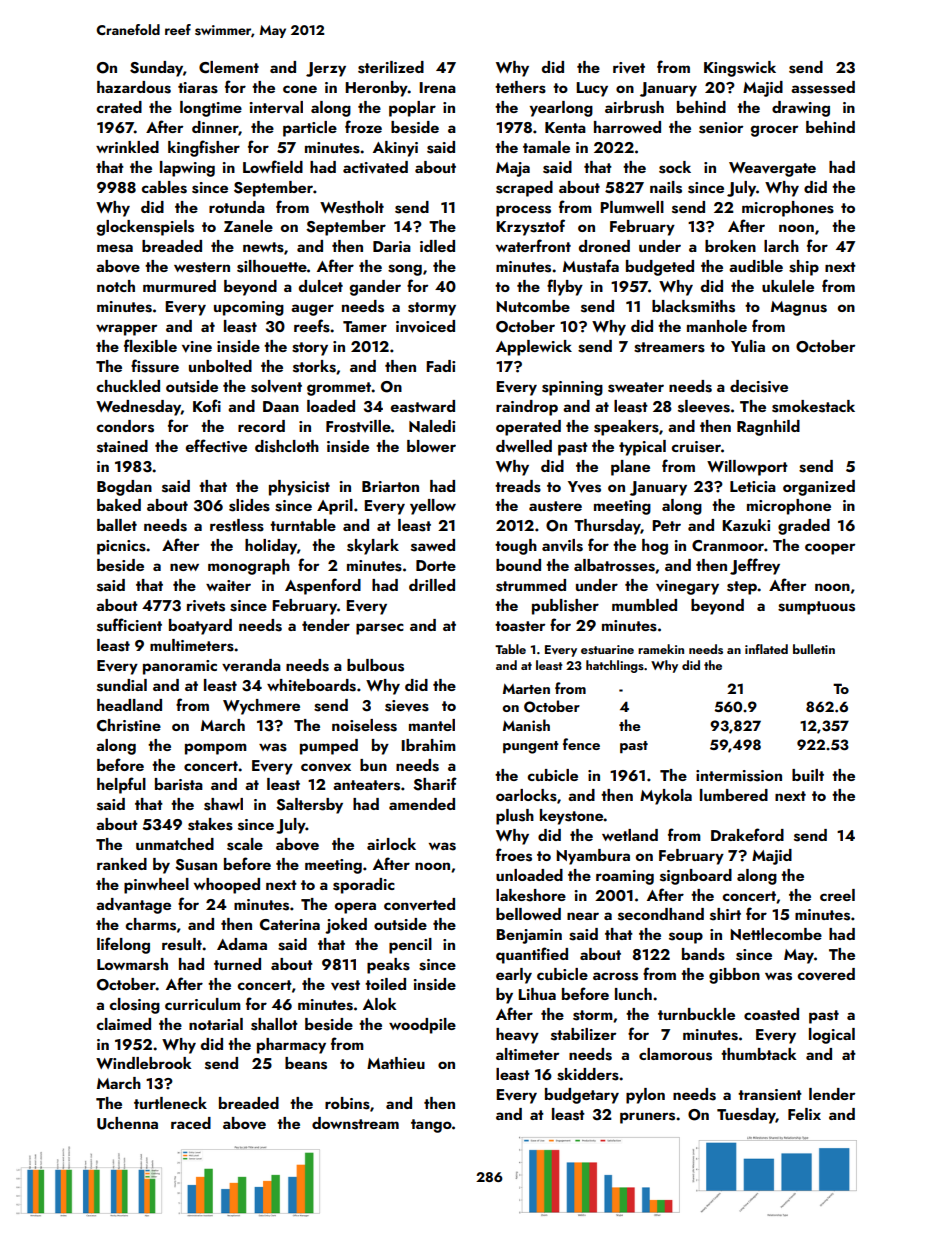 The height and width of the screenshot is (1233, 952). Describe the element at coordinates (422, 804) in the screenshot. I see `amended` at that location.
